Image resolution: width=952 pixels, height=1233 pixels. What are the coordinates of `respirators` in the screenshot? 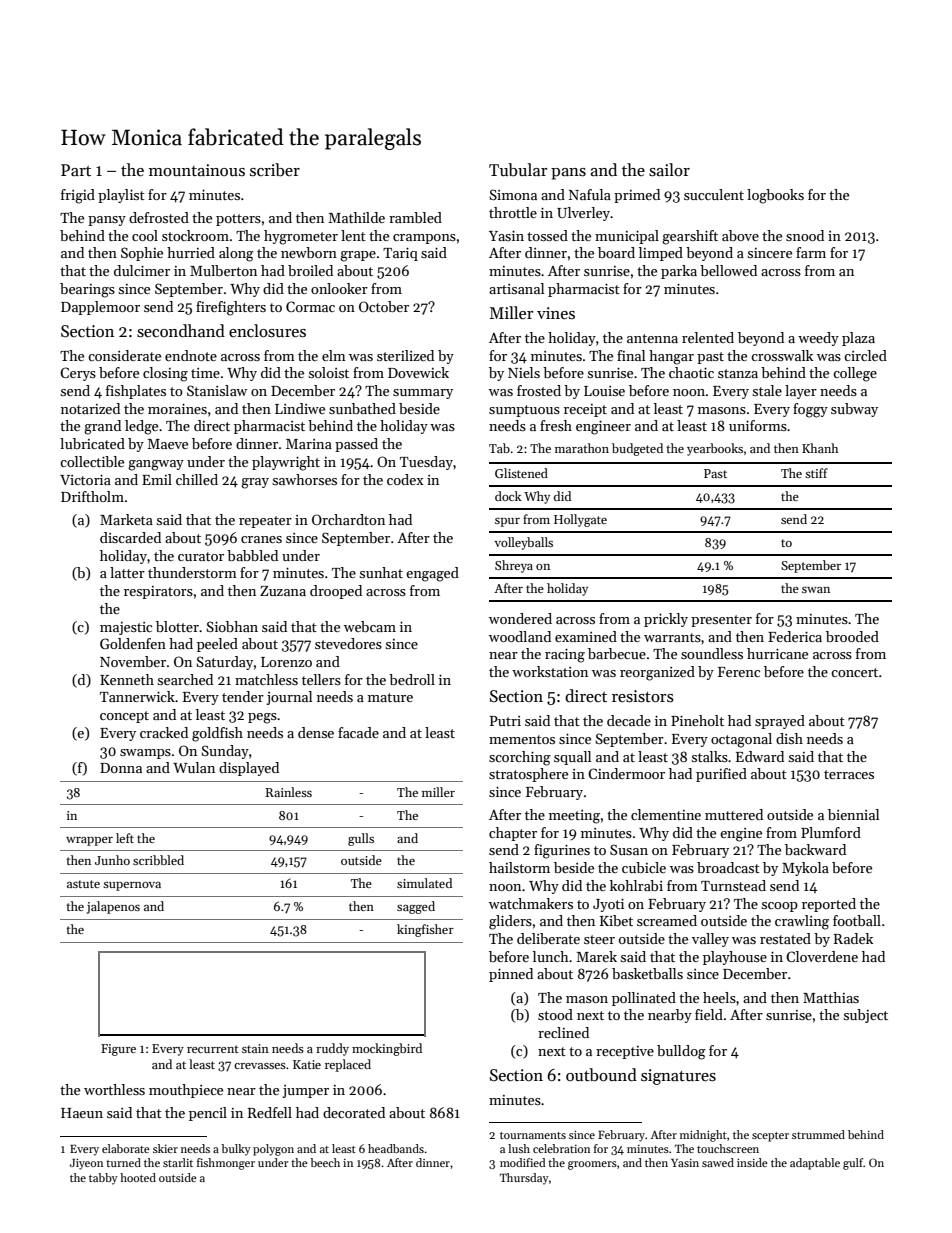 It's located at (158, 592).
